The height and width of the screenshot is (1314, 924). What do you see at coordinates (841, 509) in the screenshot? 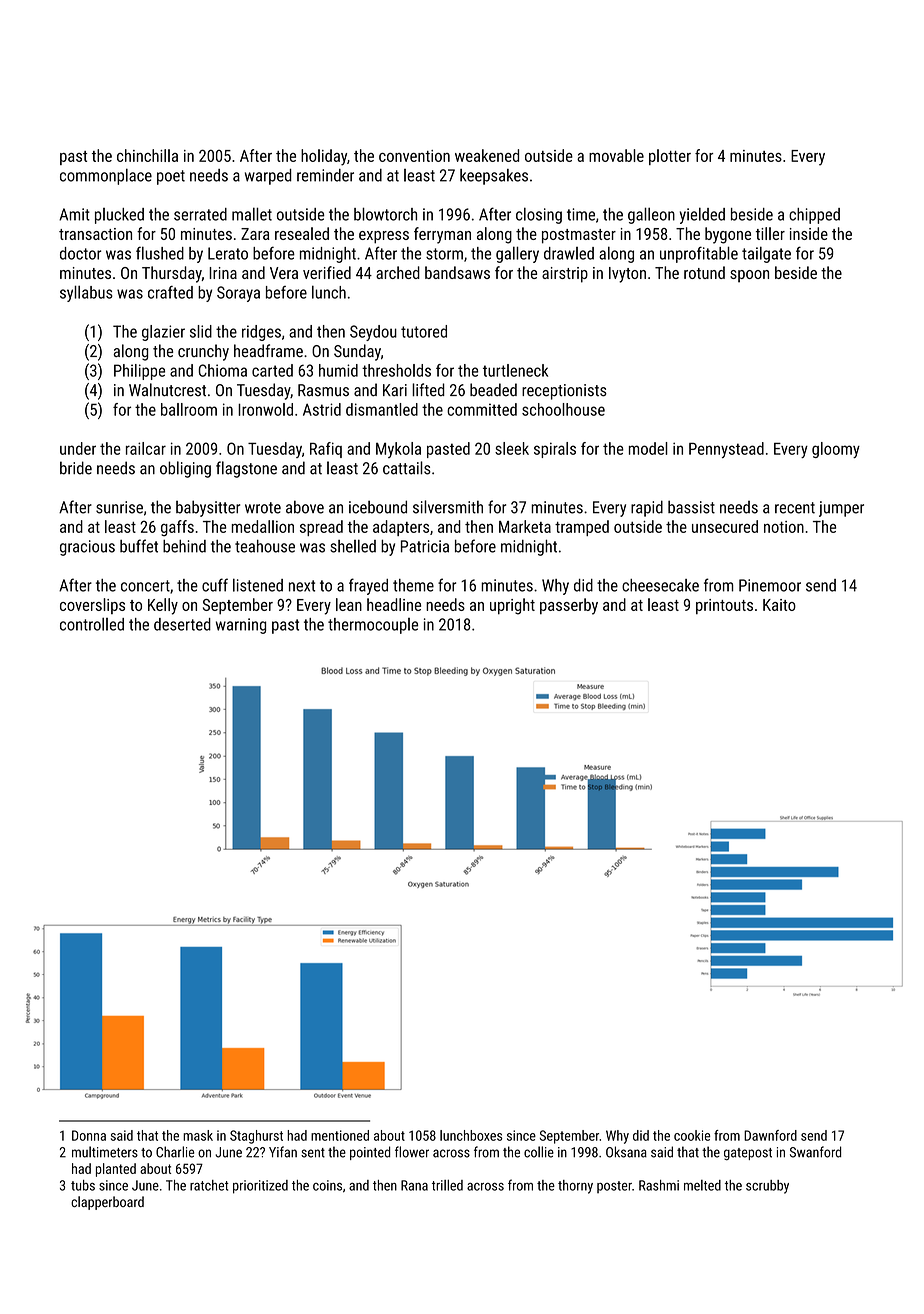
I see `jumper` at bounding box center [841, 509].
